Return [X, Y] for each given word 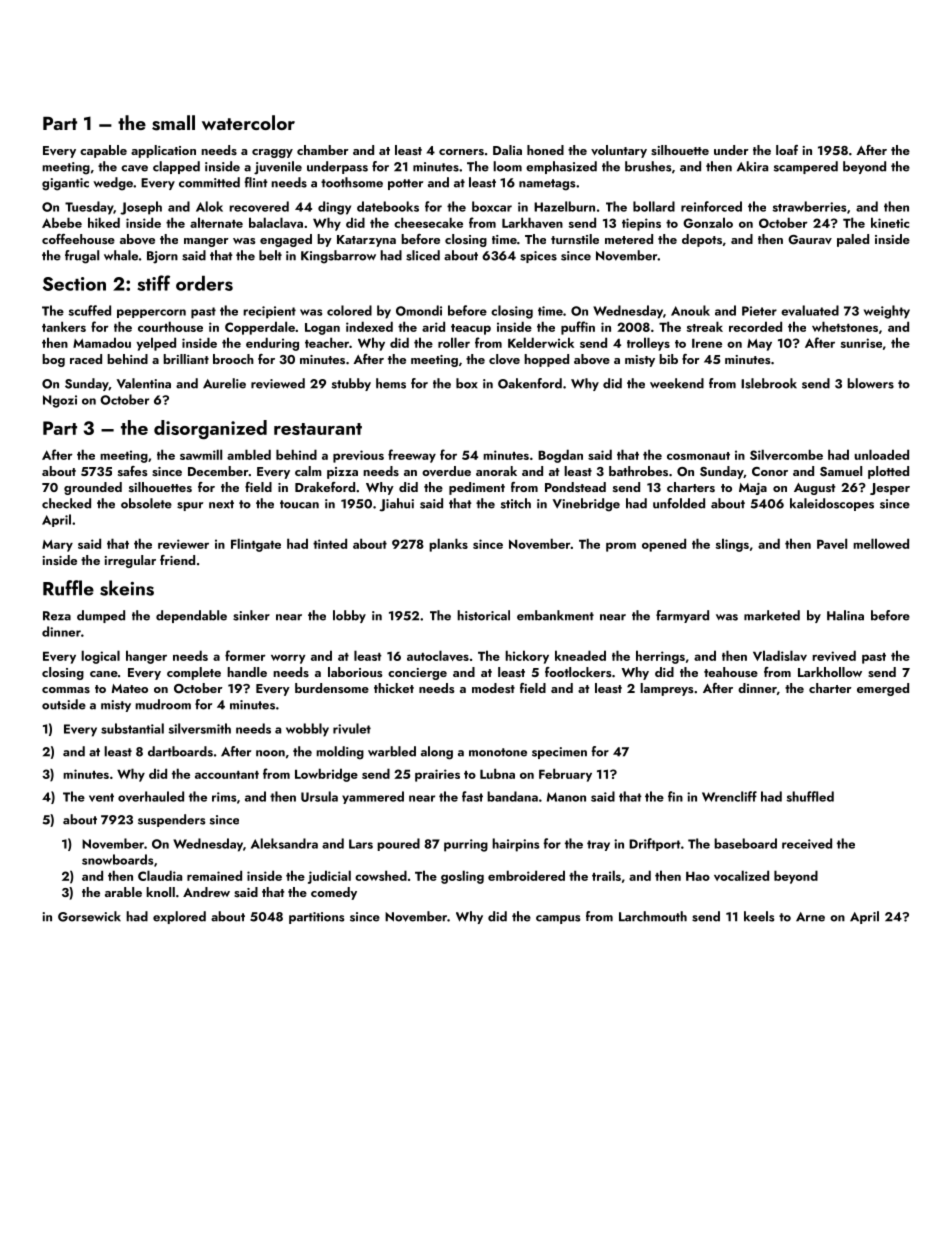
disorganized [210, 430]
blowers [870, 383]
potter [405, 184]
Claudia [160, 875]
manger [206, 242]
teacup [471, 329]
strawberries [809, 206]
